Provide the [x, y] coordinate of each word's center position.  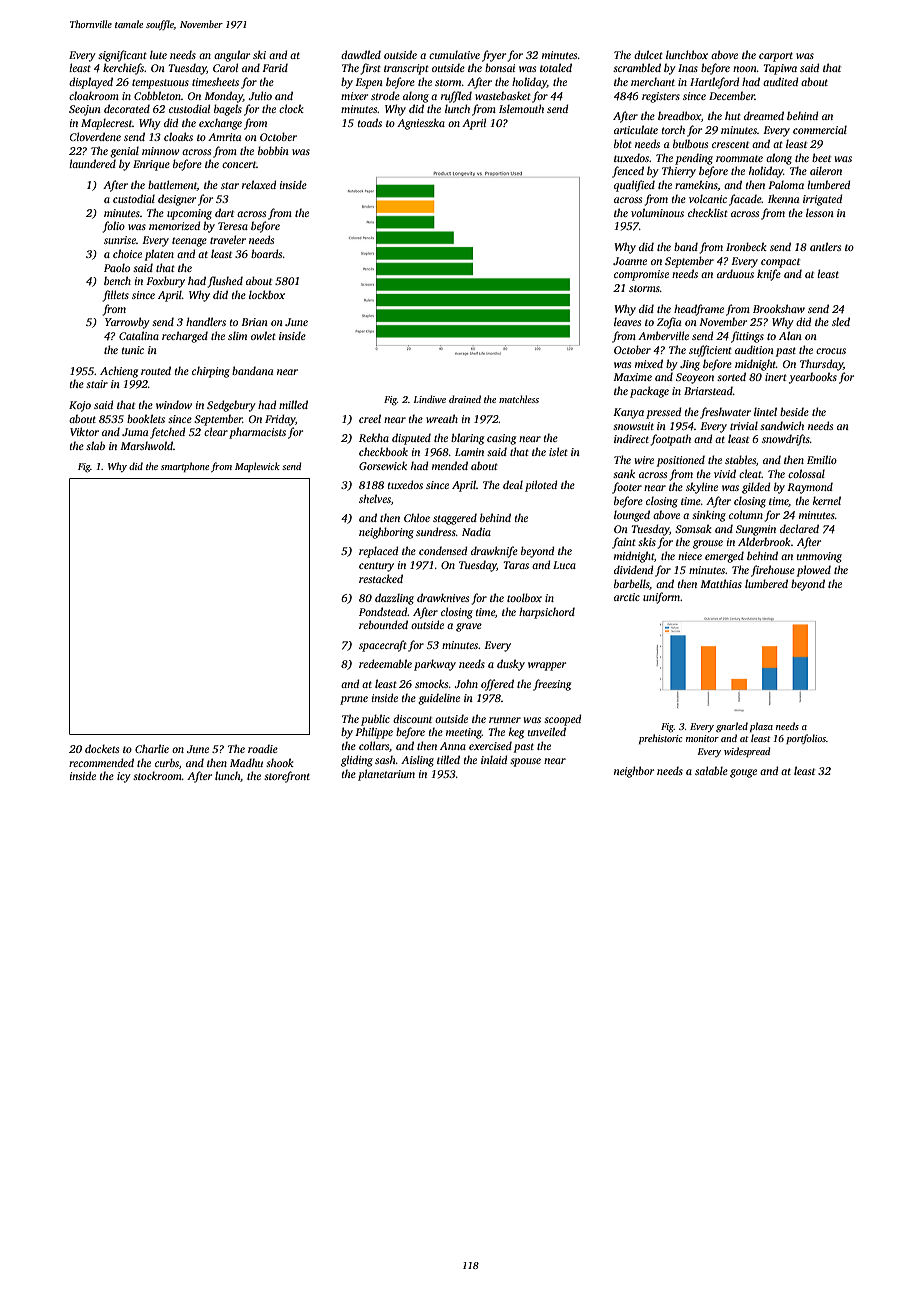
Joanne [630, 261]
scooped [562, 720]
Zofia [669, 323]
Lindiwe [430, 399]
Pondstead [383, 611]
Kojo [80, 406]
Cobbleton [157, 95]
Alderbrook [764, 541]
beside [794, 411]
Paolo [117, 267]
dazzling [394, 599]
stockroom [157, 775]
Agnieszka [421, 124]
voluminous [657, 212]
